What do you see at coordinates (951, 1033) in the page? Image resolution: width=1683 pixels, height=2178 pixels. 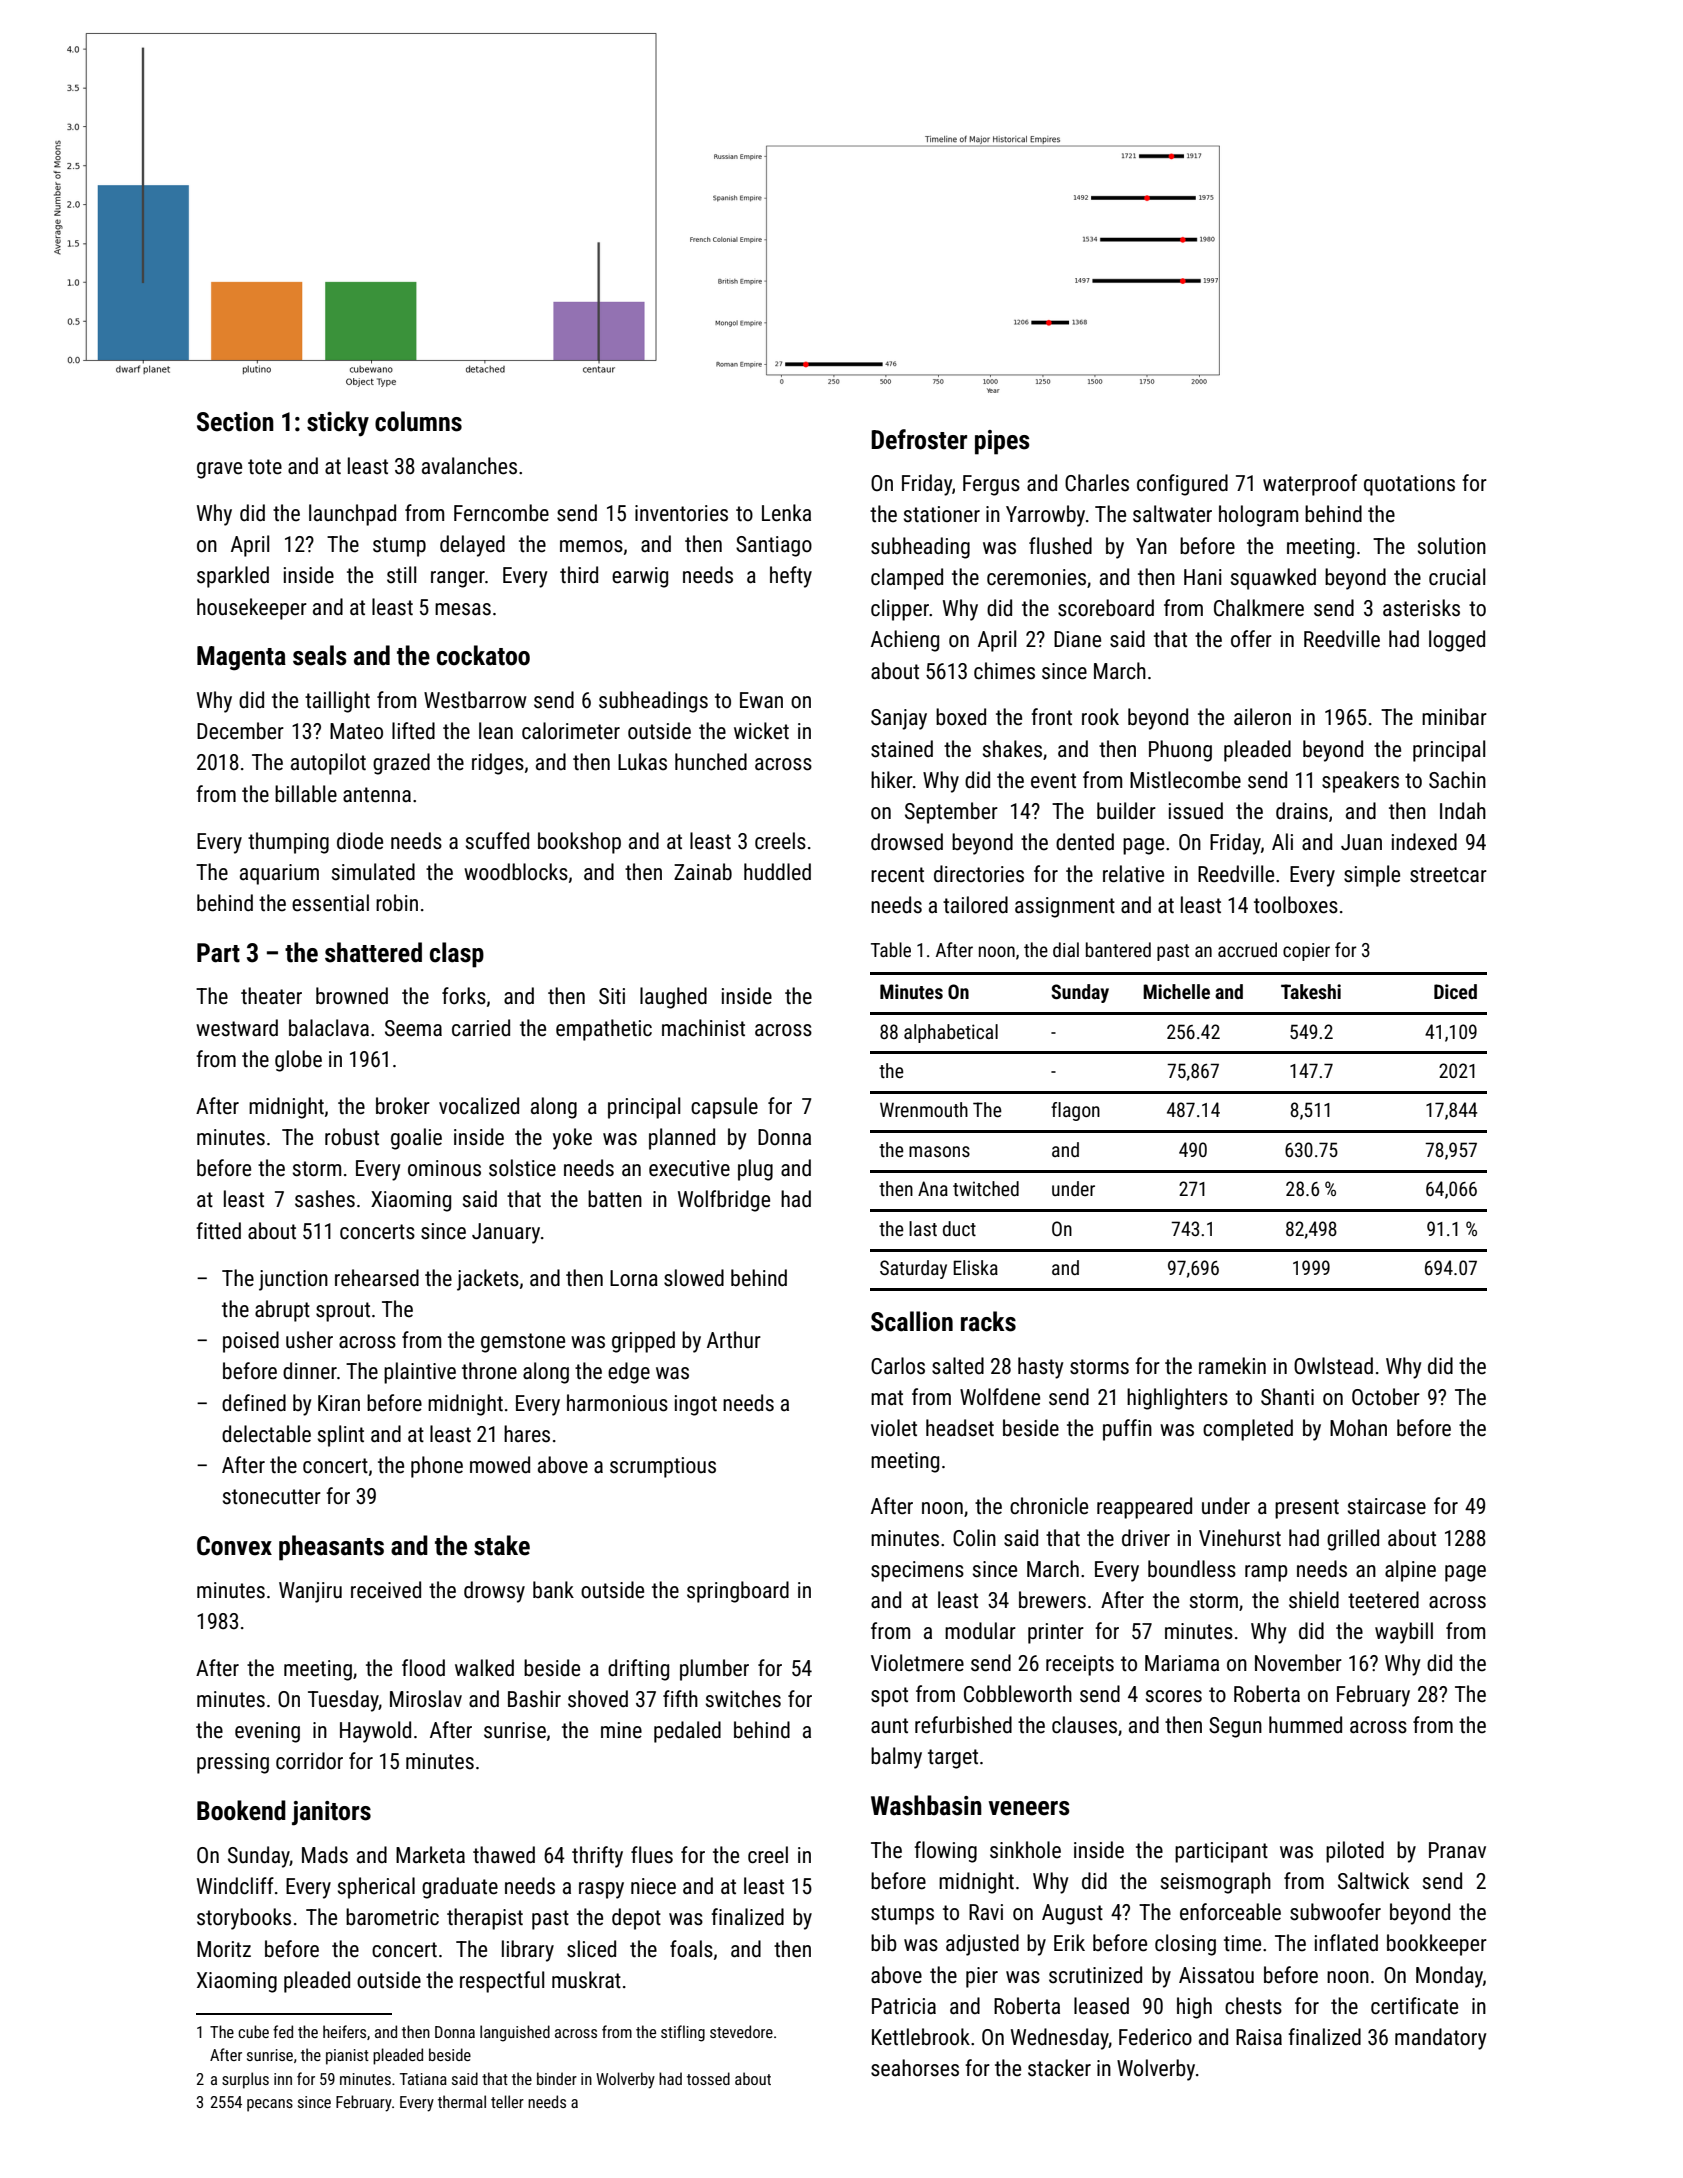 I see `alphabetical` at bounding box center [951, 1033].
